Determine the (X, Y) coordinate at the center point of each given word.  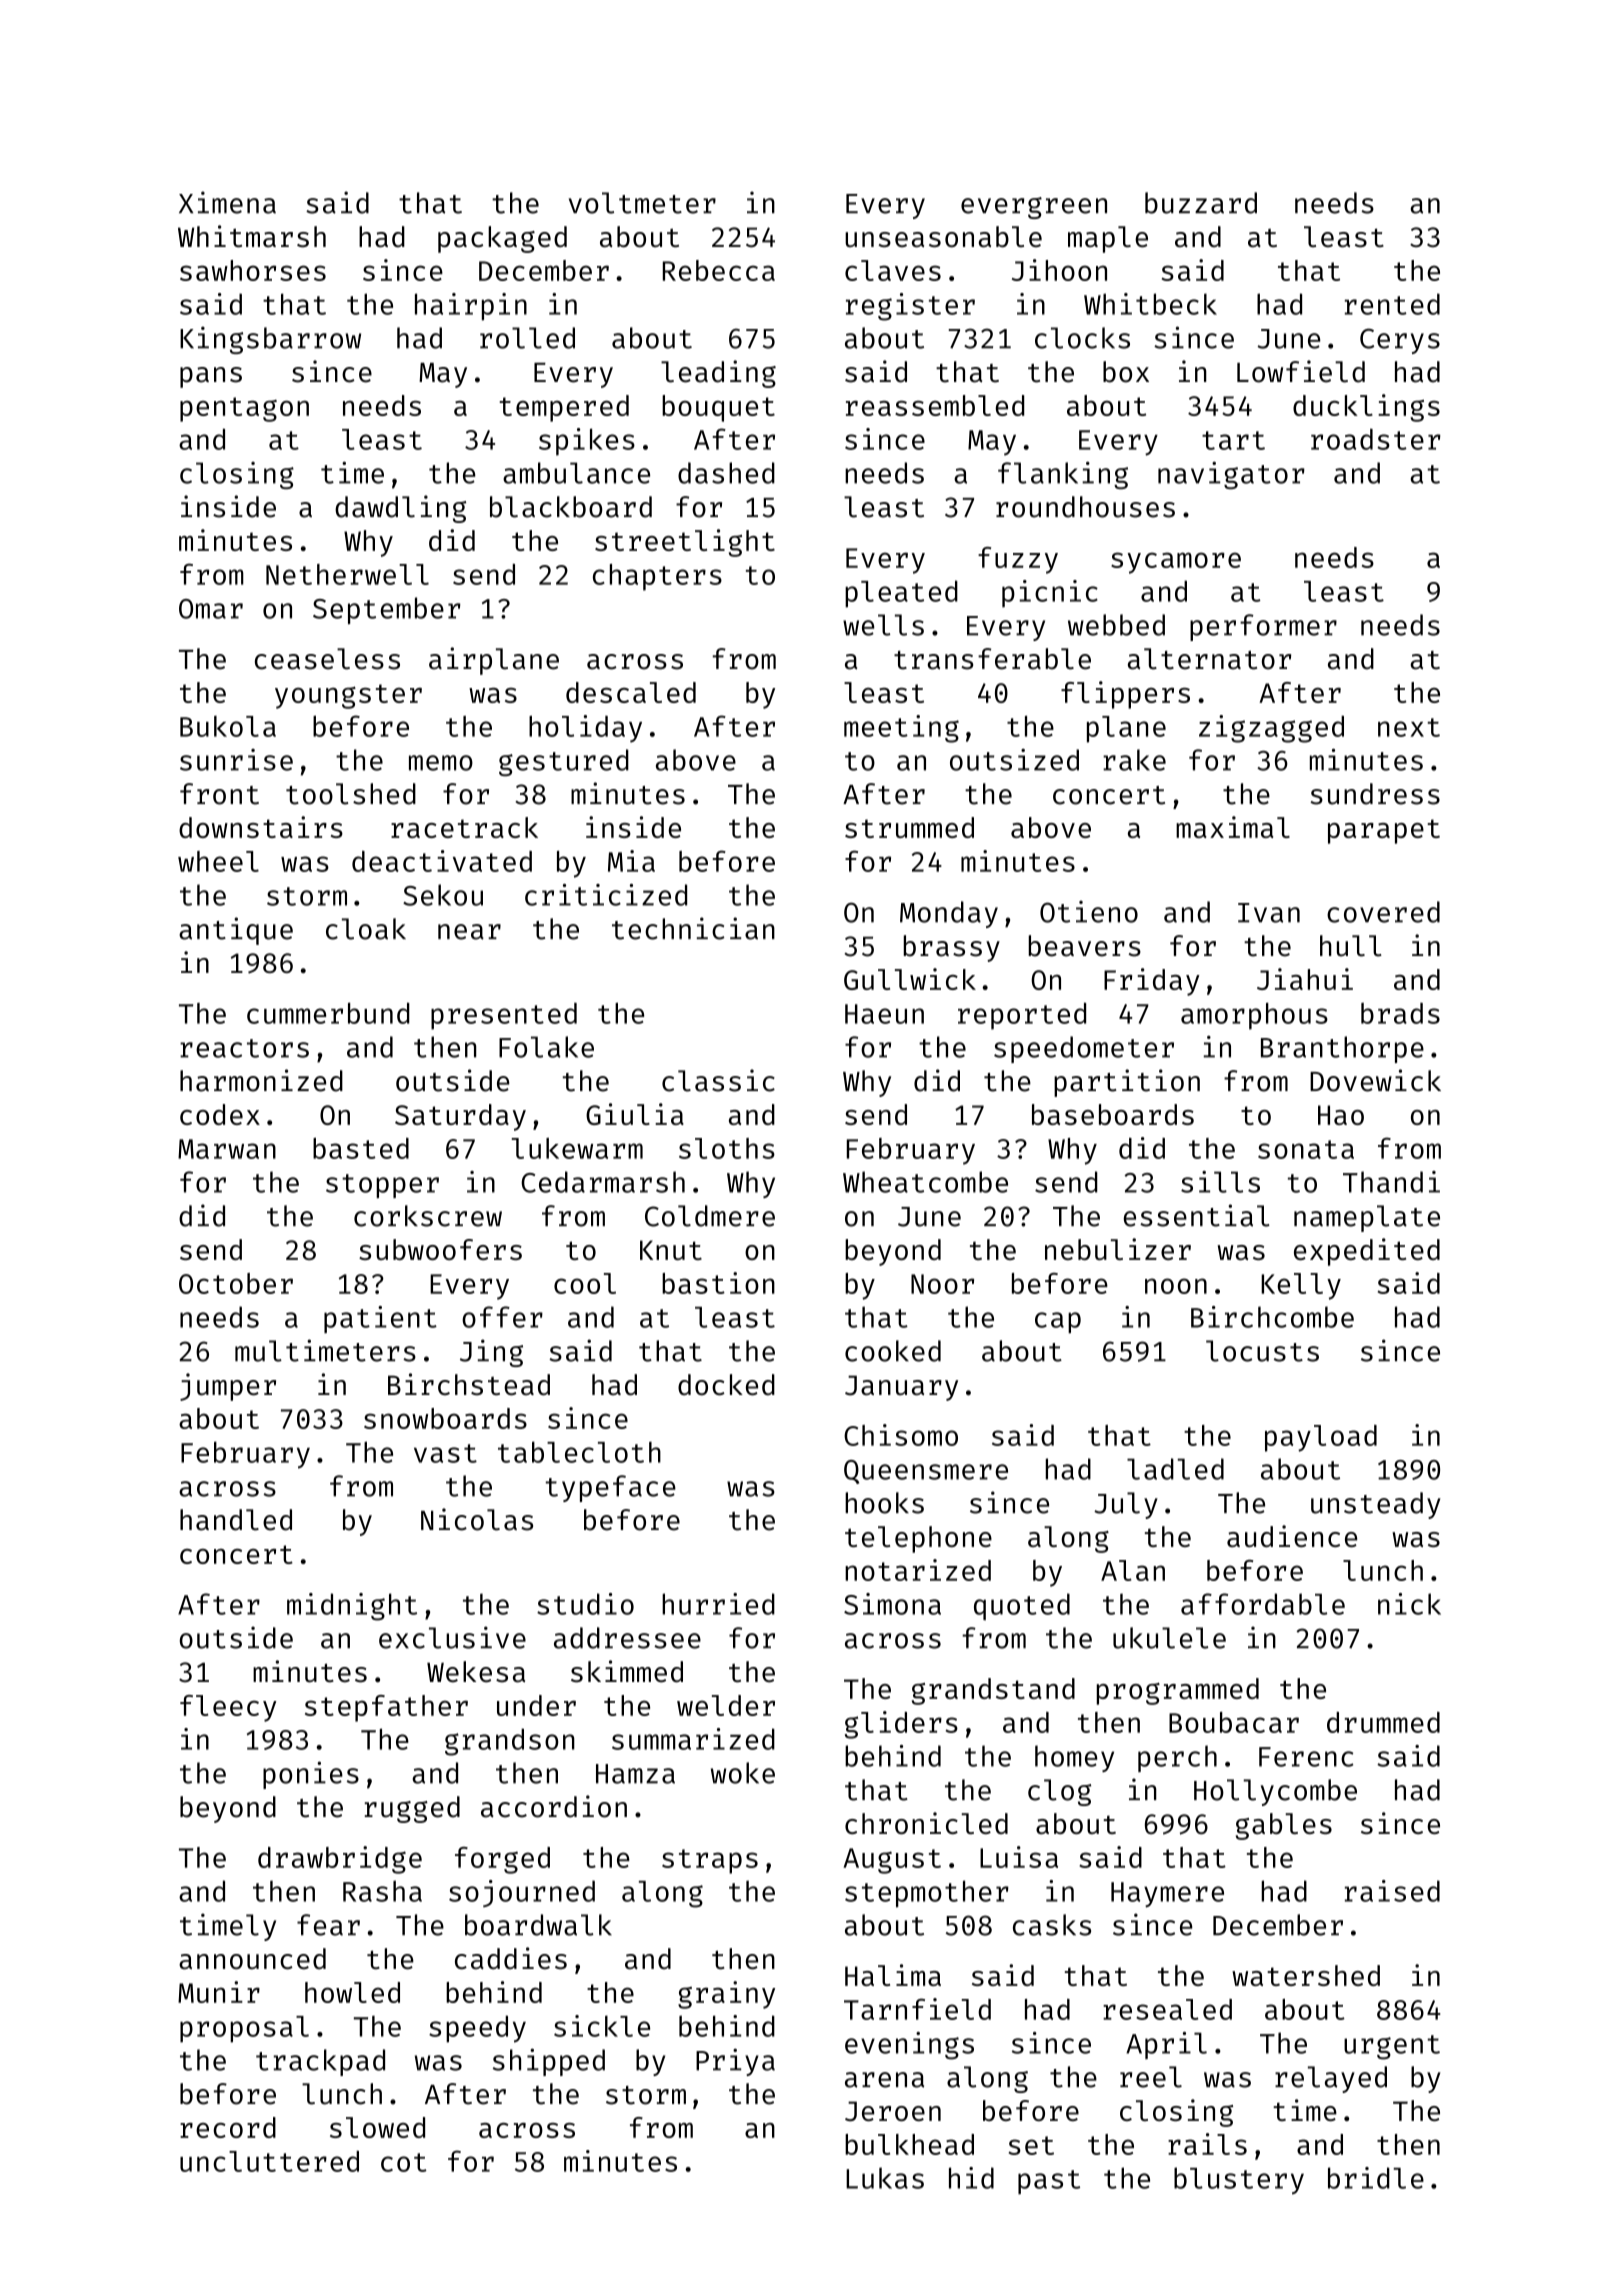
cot (404, 2162)
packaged (502, 239)
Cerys (1400, 341)
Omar (211, 609)
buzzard (1201, 203)
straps (710, 1861)
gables (1284, 1826)
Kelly (1301, 1286)
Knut (671, 1250)
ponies (311, 1775)
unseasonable (943, 237)
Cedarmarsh (603, 1182)
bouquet (718, 408)
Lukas (885, 2178)
